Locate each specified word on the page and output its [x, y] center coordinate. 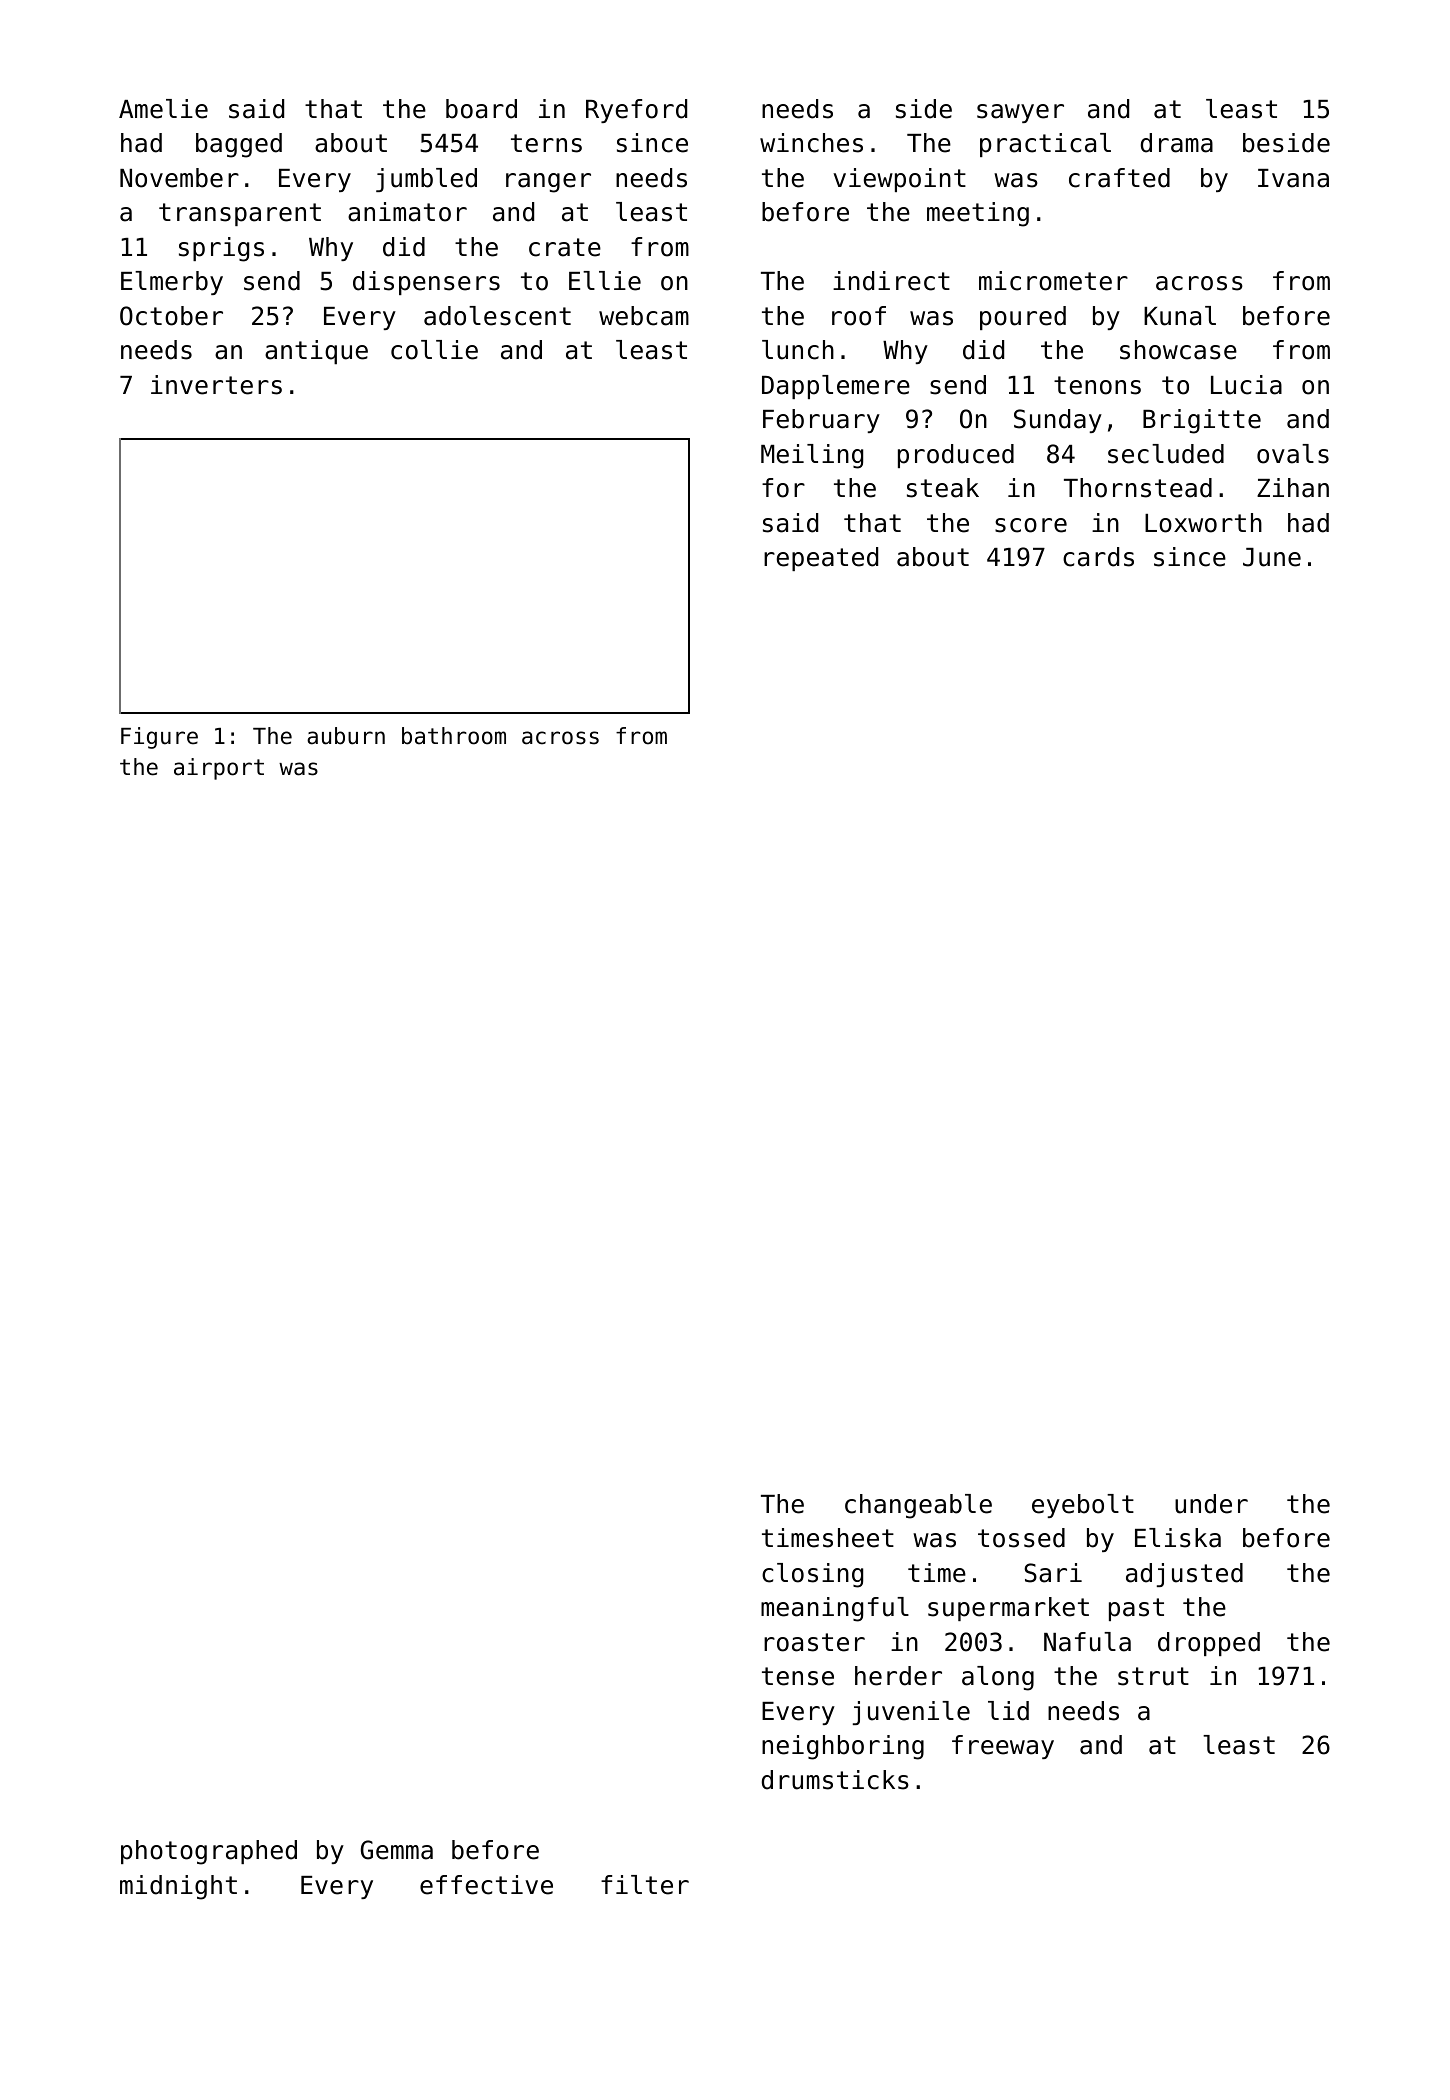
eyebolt [1083, 1506]
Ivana [1293, 178]
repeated [821, 559]
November [179, 178]
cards [1098, 557]
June [1272, 557]
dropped [1209, 1644]
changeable [918, 1506]
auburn [346, 736]
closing [812, 1575]
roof [859, 316]
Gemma [397, 1850]
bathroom [454, 736]
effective [486, 1885]
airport [219, 769]
